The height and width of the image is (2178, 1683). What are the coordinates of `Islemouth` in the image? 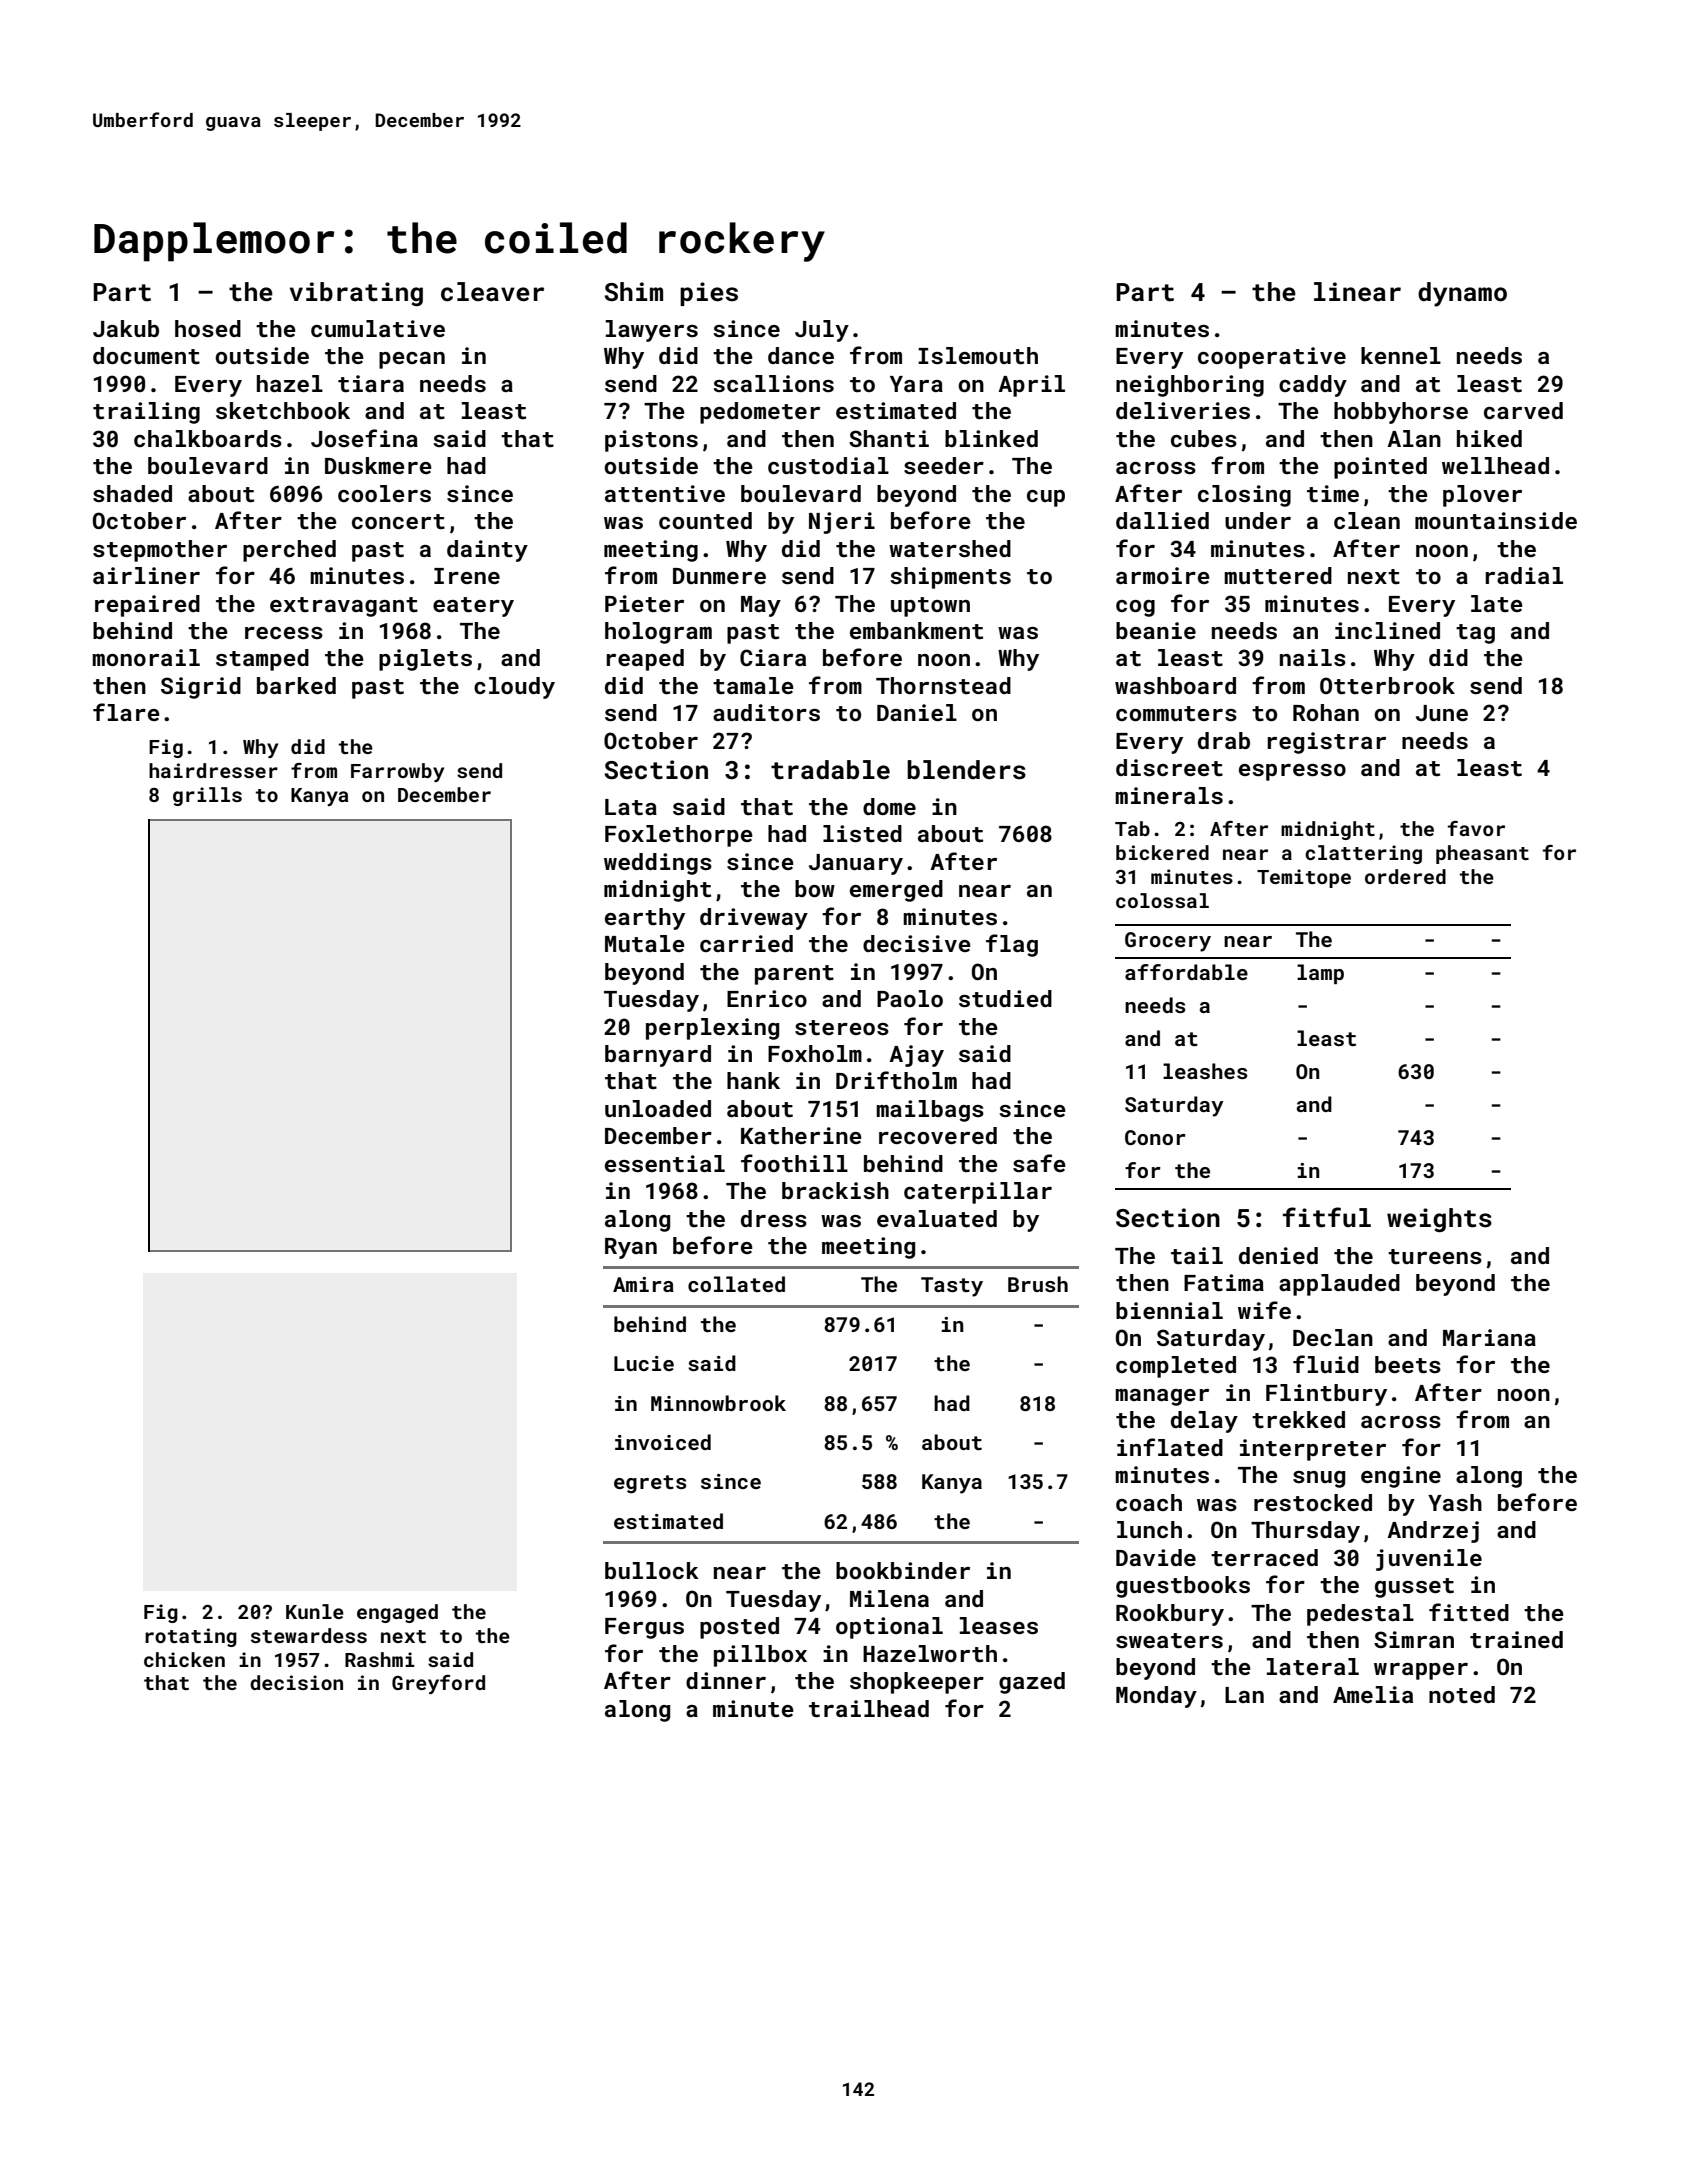 It's located at (978, 355).
